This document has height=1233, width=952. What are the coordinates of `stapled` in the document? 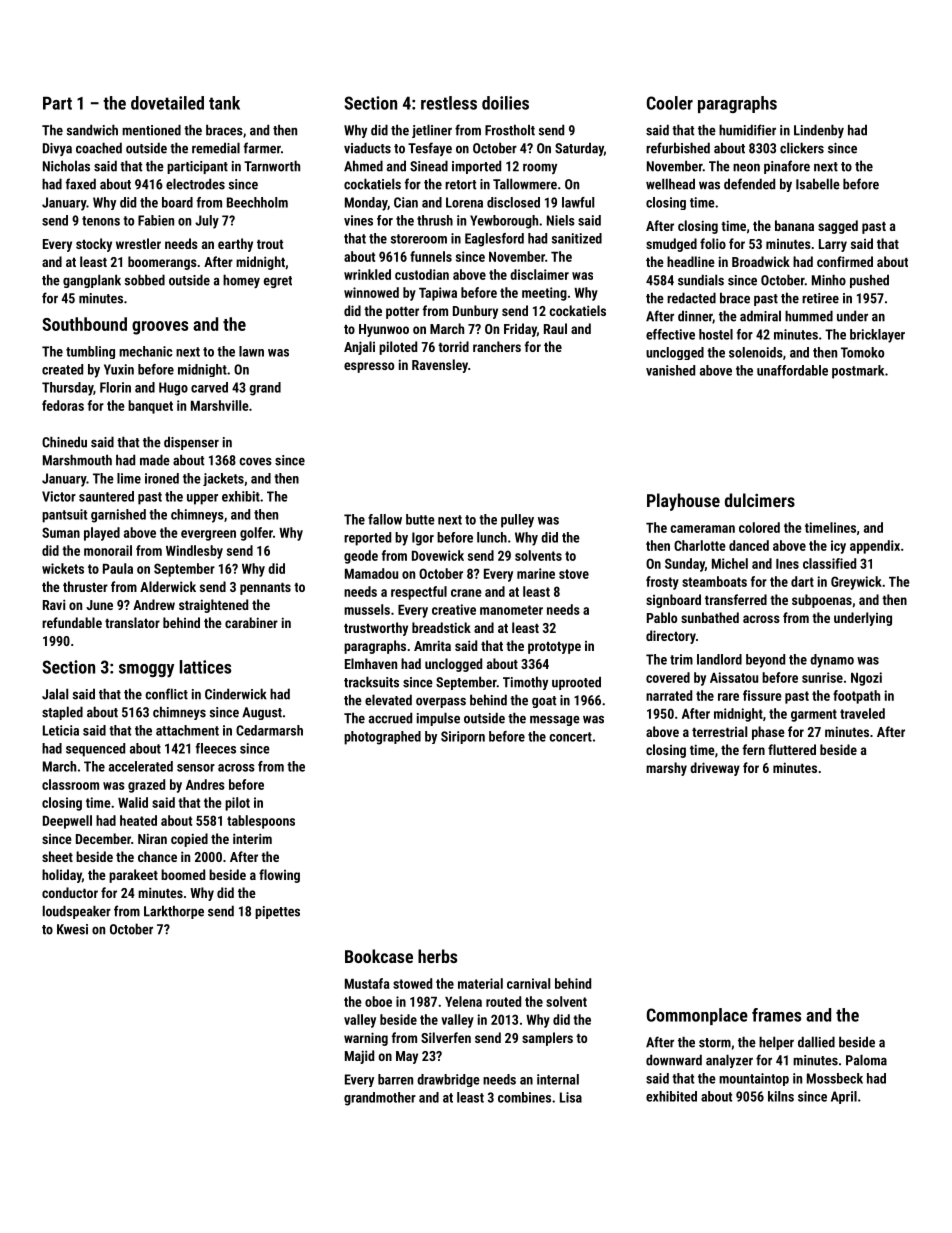 It's located at (62, 713).
